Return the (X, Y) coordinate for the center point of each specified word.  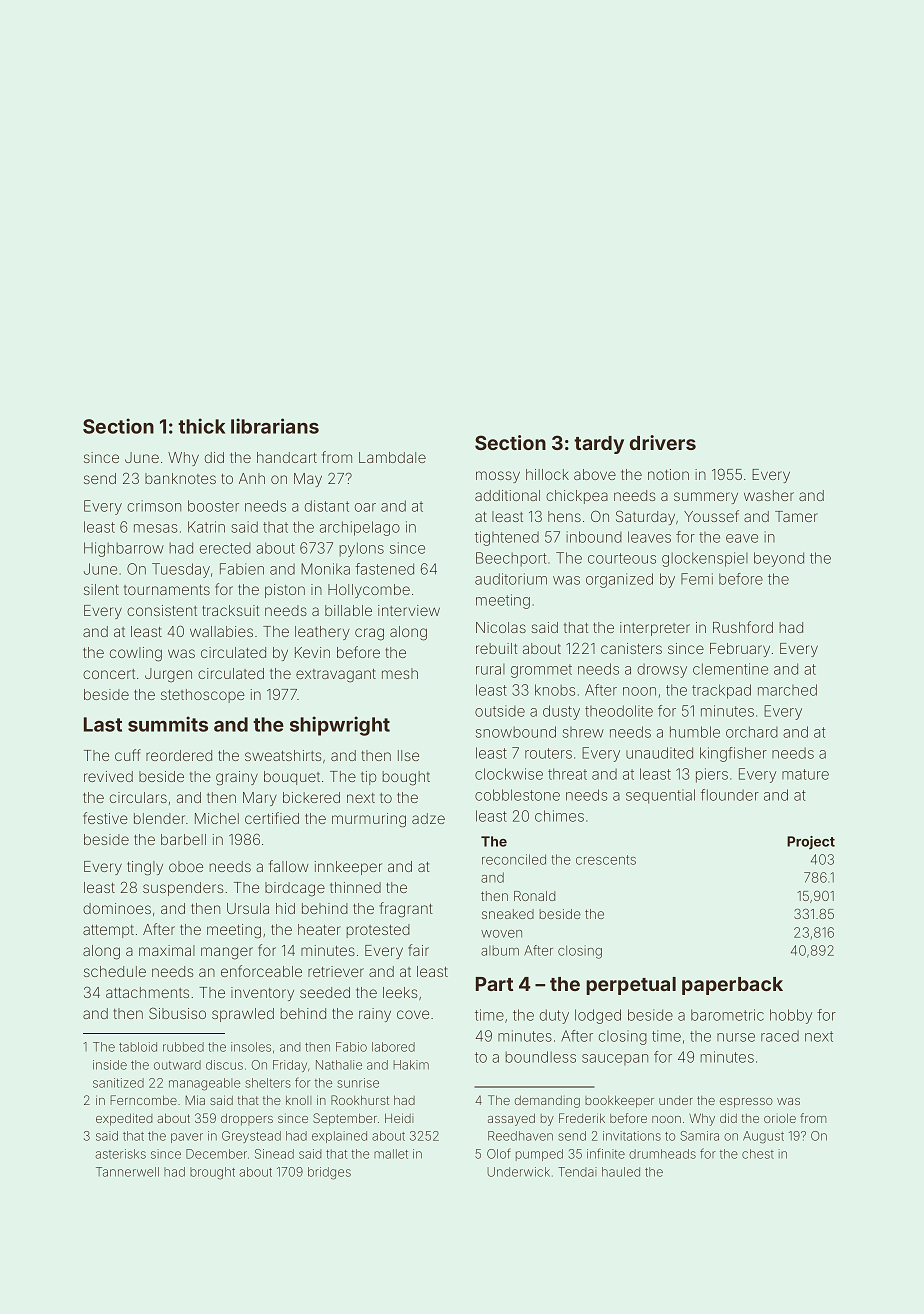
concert (109, 674)
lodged (598, 1016)
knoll (298, 1100)
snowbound (516, 732)
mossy (498, 477)
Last (103, 724)
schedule (115, 971)
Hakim (411, 1065)
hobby (791, 1016)
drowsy (662, 670)
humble (695, 732)
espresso (746, 1103)
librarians (275, 426)
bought (406, 778)
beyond (779, 559)
